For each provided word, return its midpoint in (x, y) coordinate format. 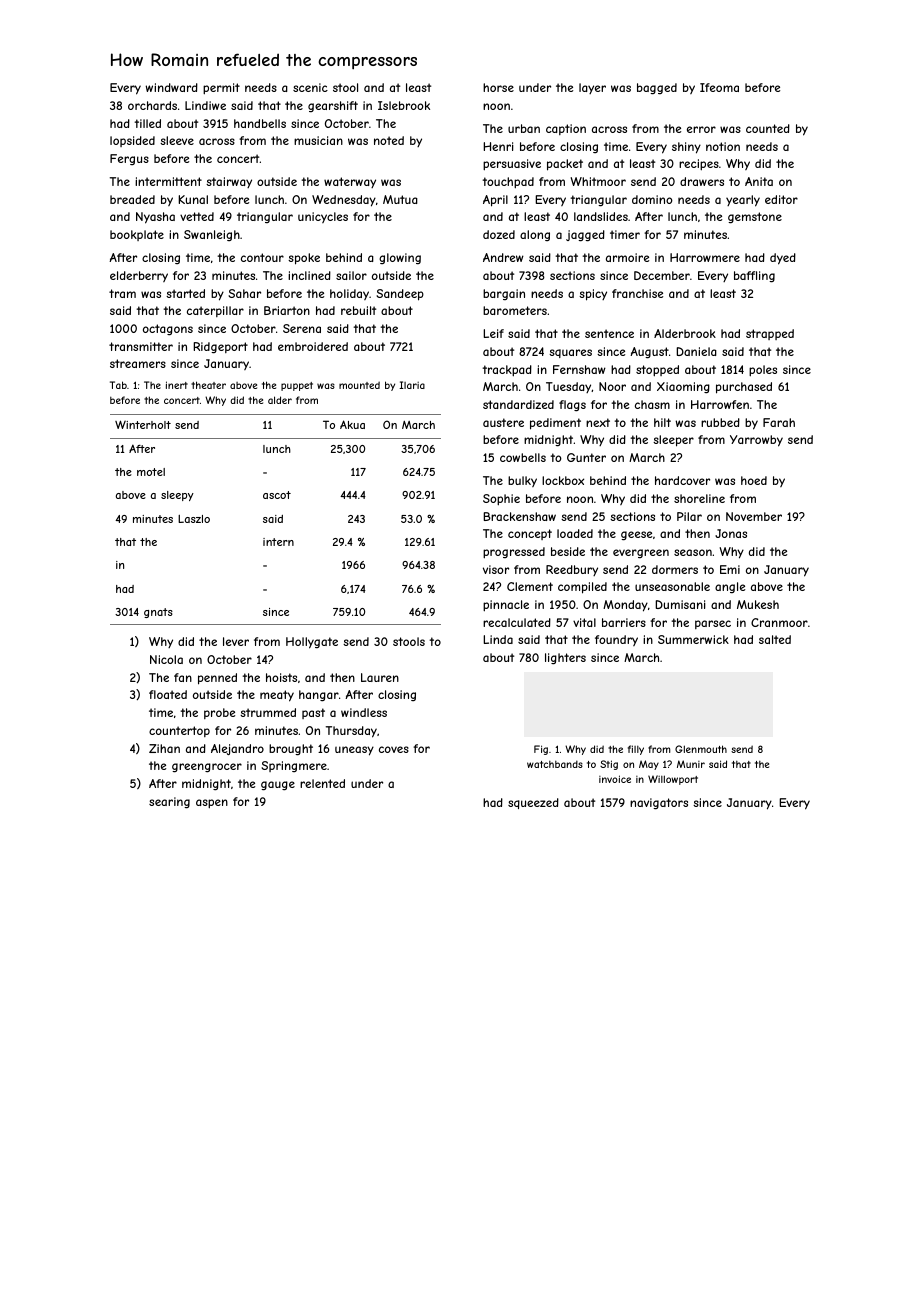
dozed (499, 234)
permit (221, 89)
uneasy (354, 751)
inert (177, 385)
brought (291, 750)
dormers (675, 569)
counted (768, 128)
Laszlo (194, 519)
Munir (691, 764)
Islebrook (404, 105)
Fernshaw (579, 369)
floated (168, 694)
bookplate (137, 235)
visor (496, 569)
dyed (783, 259)
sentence (609, 333)
